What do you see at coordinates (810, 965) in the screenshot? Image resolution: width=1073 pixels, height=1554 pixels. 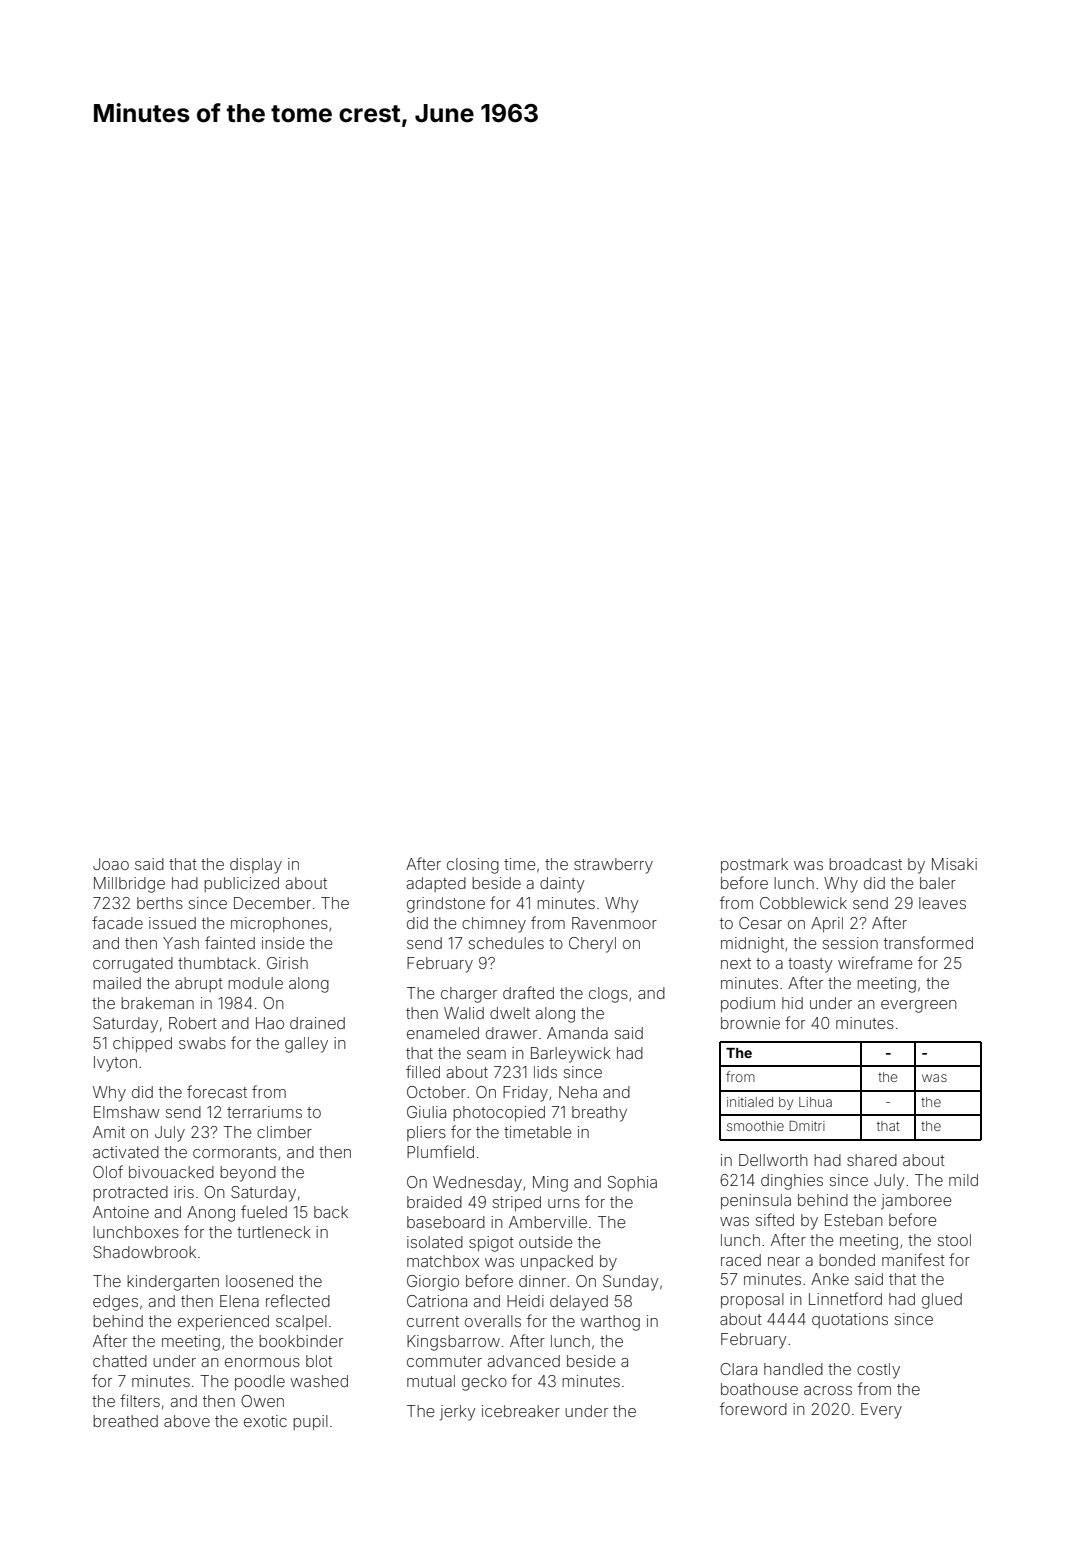 I see `toasty` at bounding box center [810, 965].
